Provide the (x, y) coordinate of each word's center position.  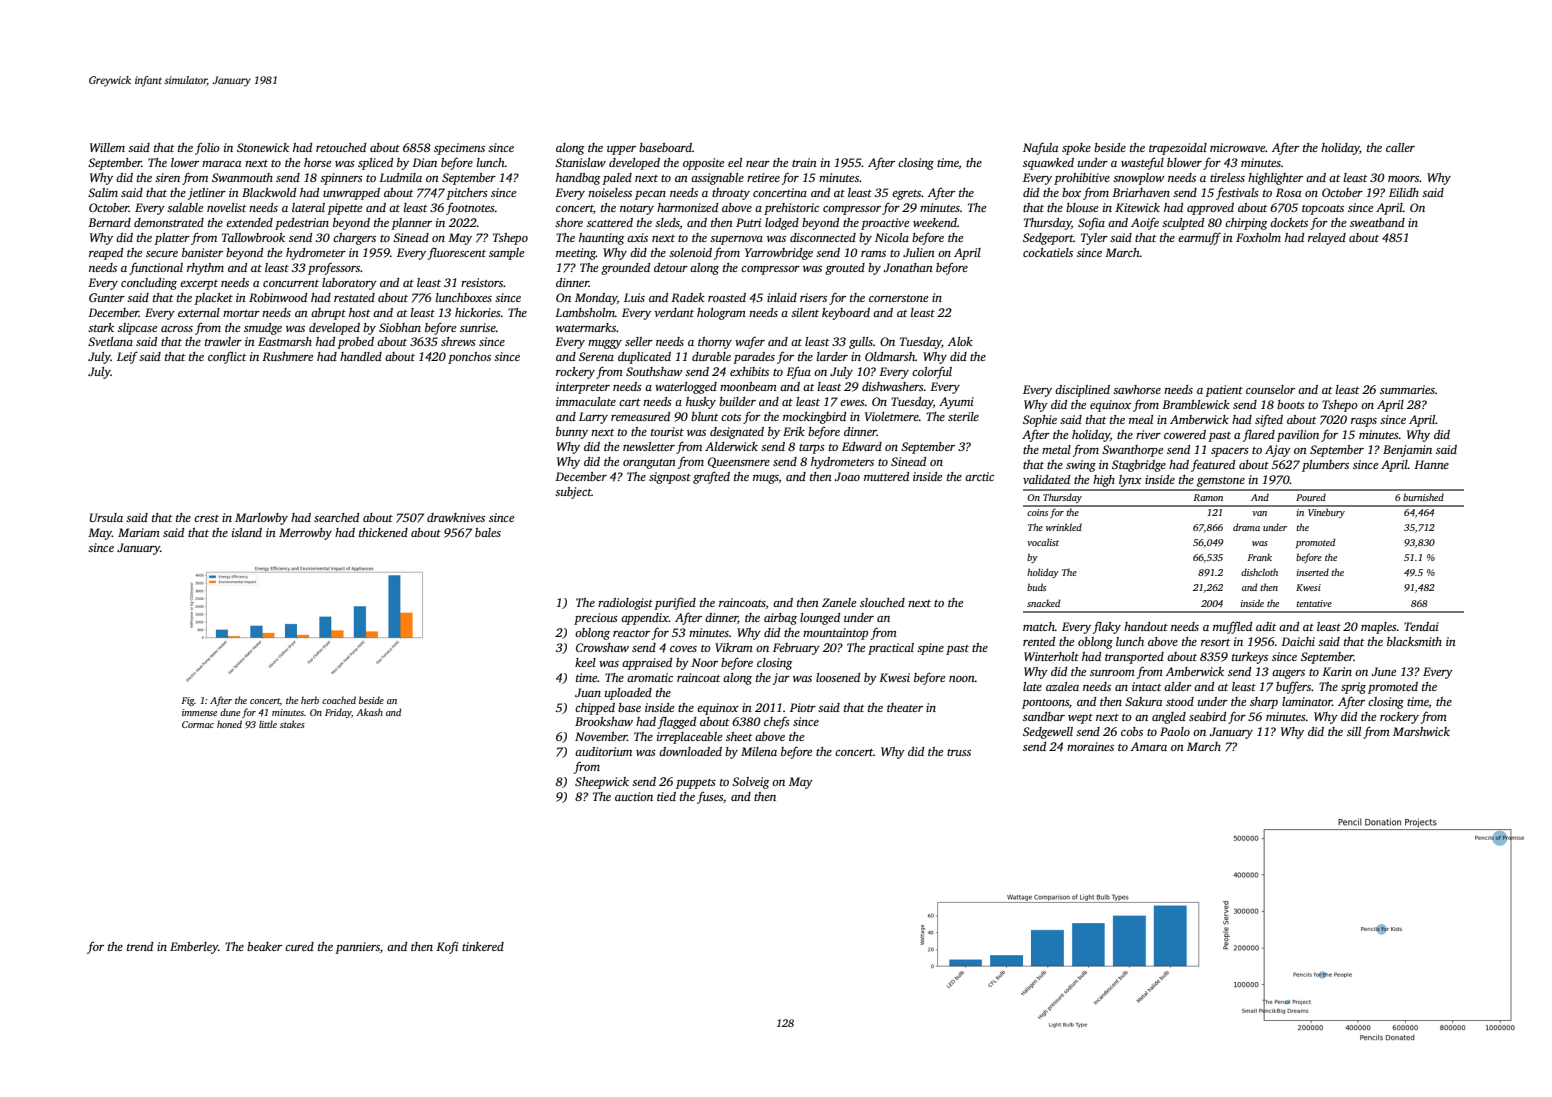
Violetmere (892, 416)
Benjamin (1407, 451)
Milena (759, 751)
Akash (369, 712)
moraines (1090, 746)
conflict (227, 357)
